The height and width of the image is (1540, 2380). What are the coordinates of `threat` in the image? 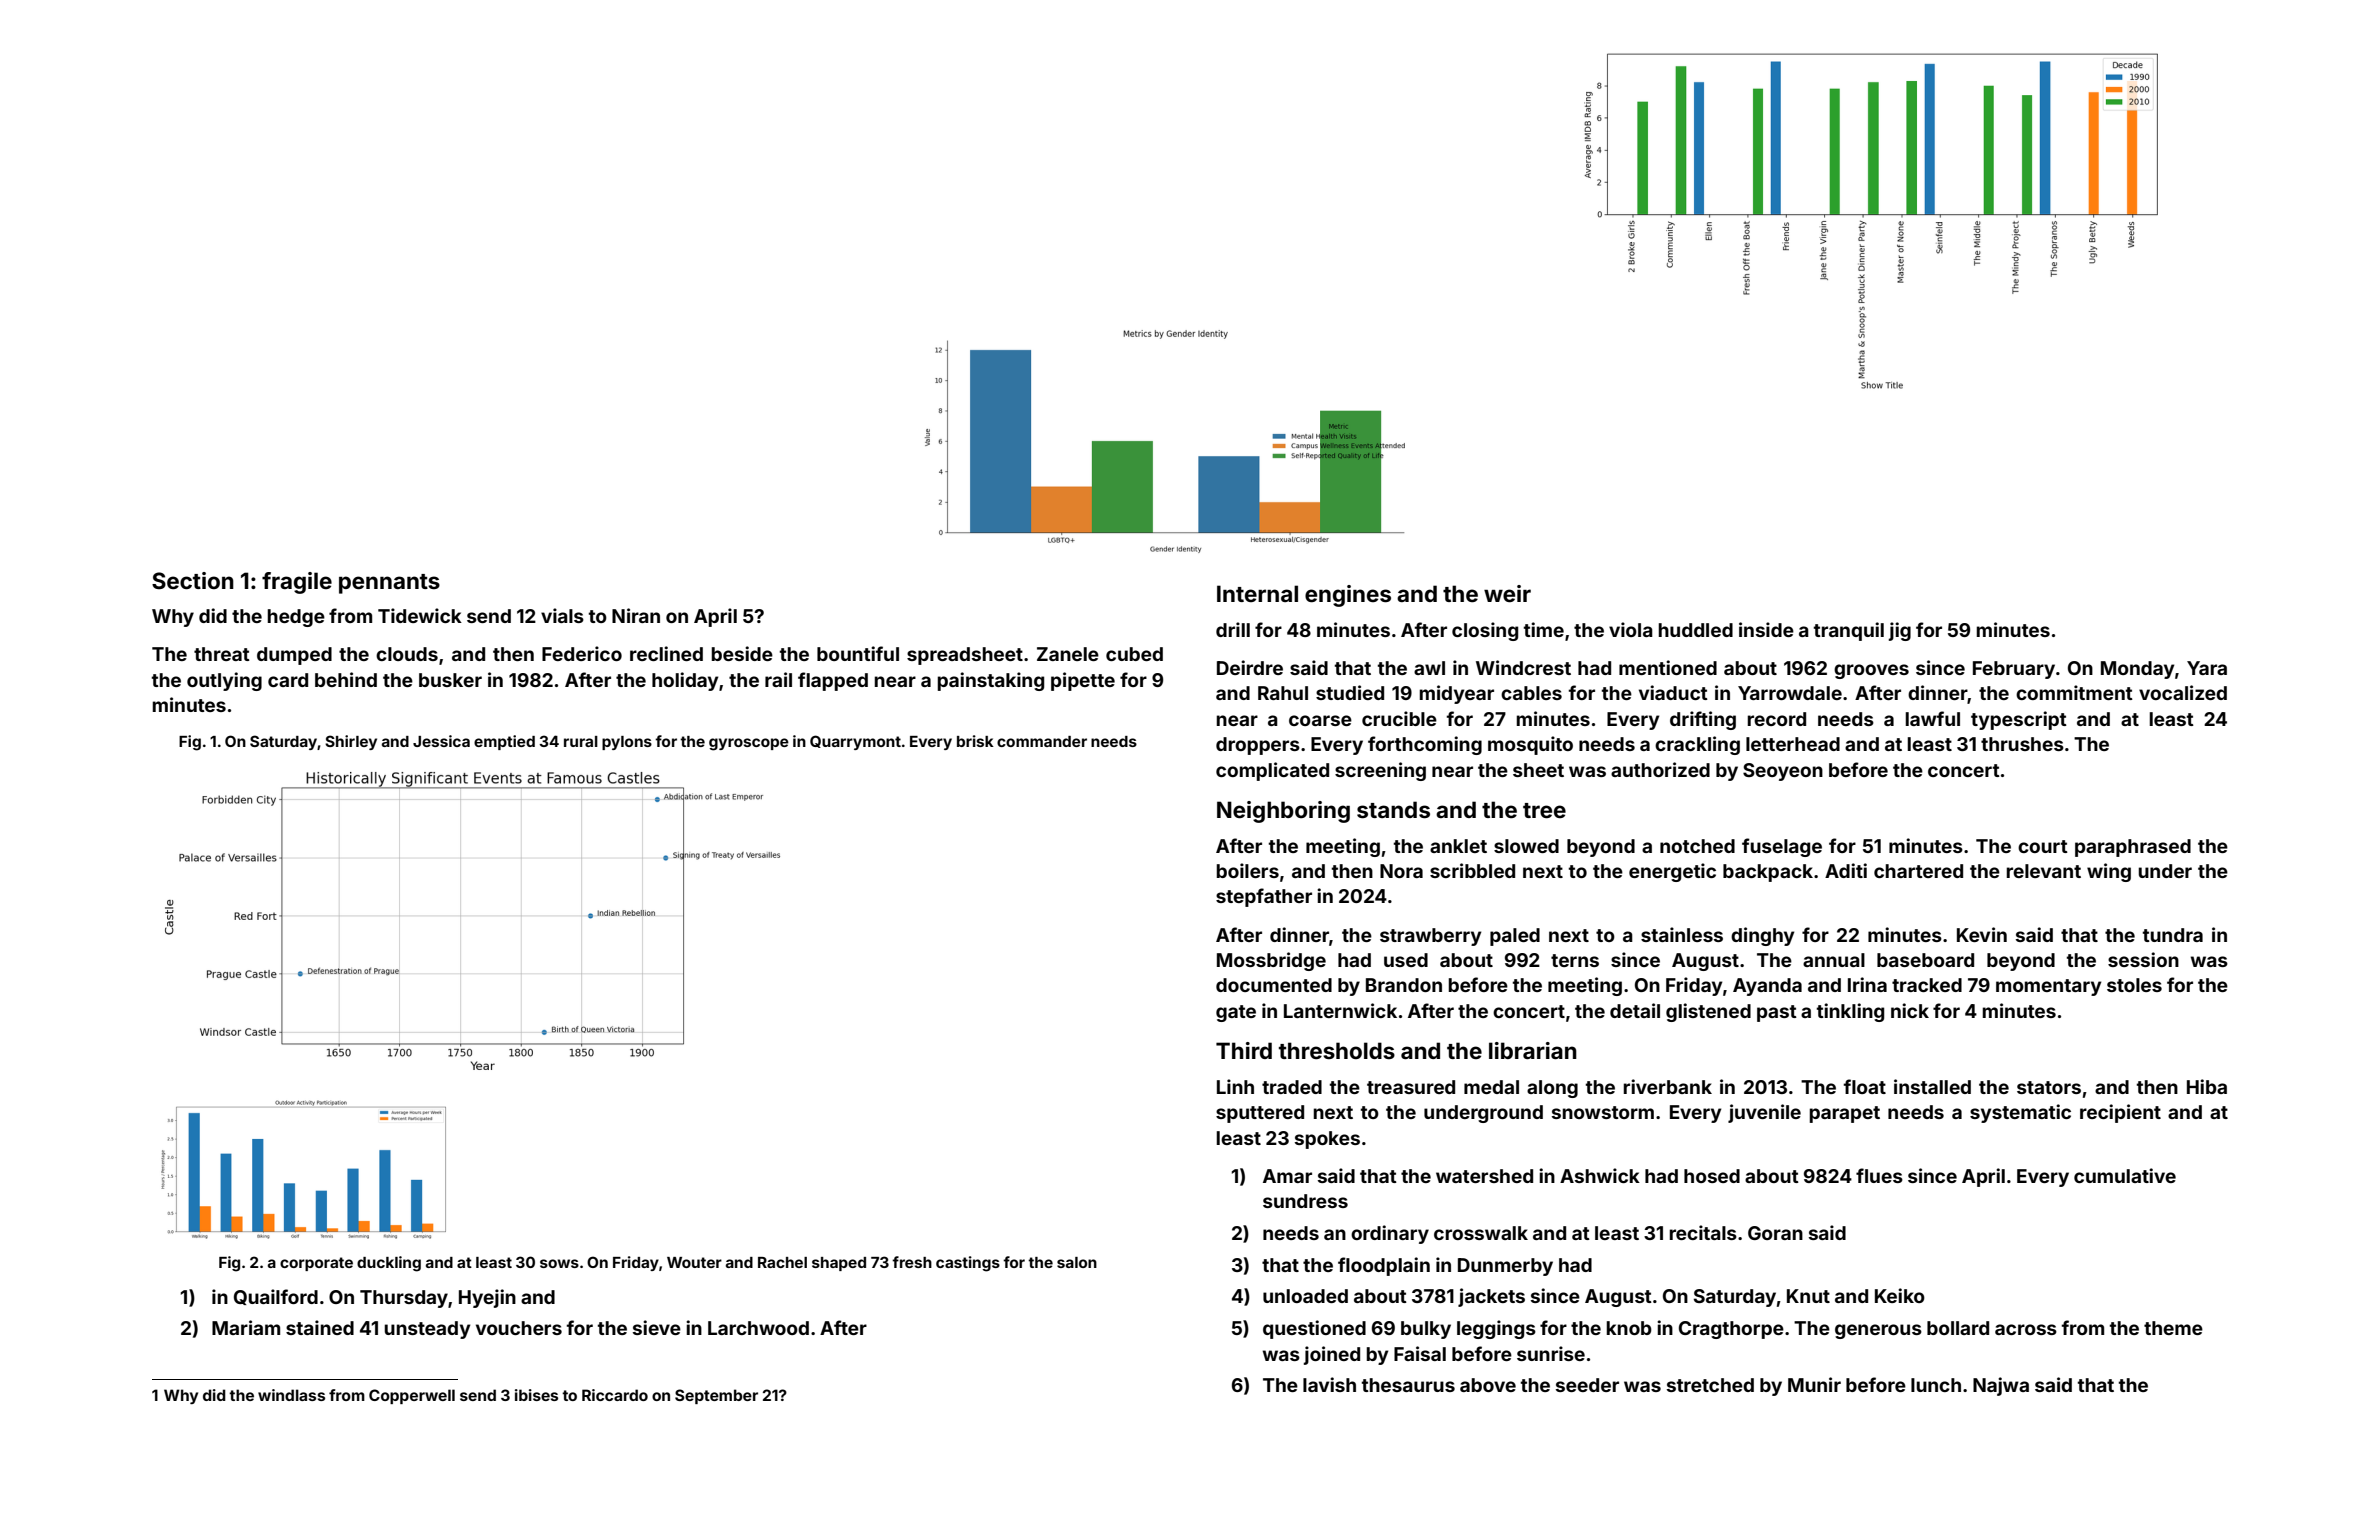 It's located at (222, 654).
